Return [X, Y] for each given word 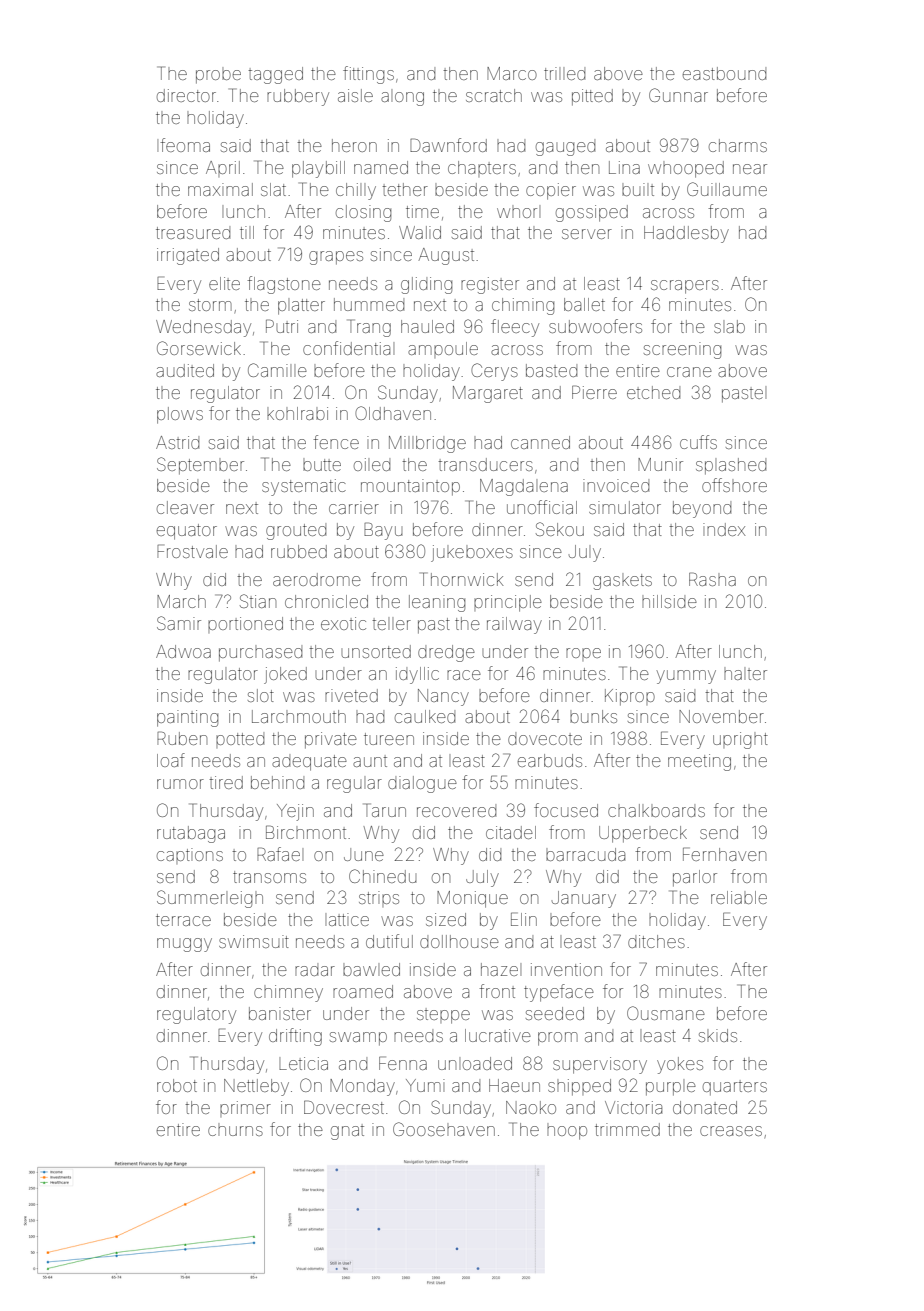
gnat [347, 1132]
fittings [368, 75]
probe [218, 75]
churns [235, 1129]
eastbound [724, 73]
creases [731, 1131]
